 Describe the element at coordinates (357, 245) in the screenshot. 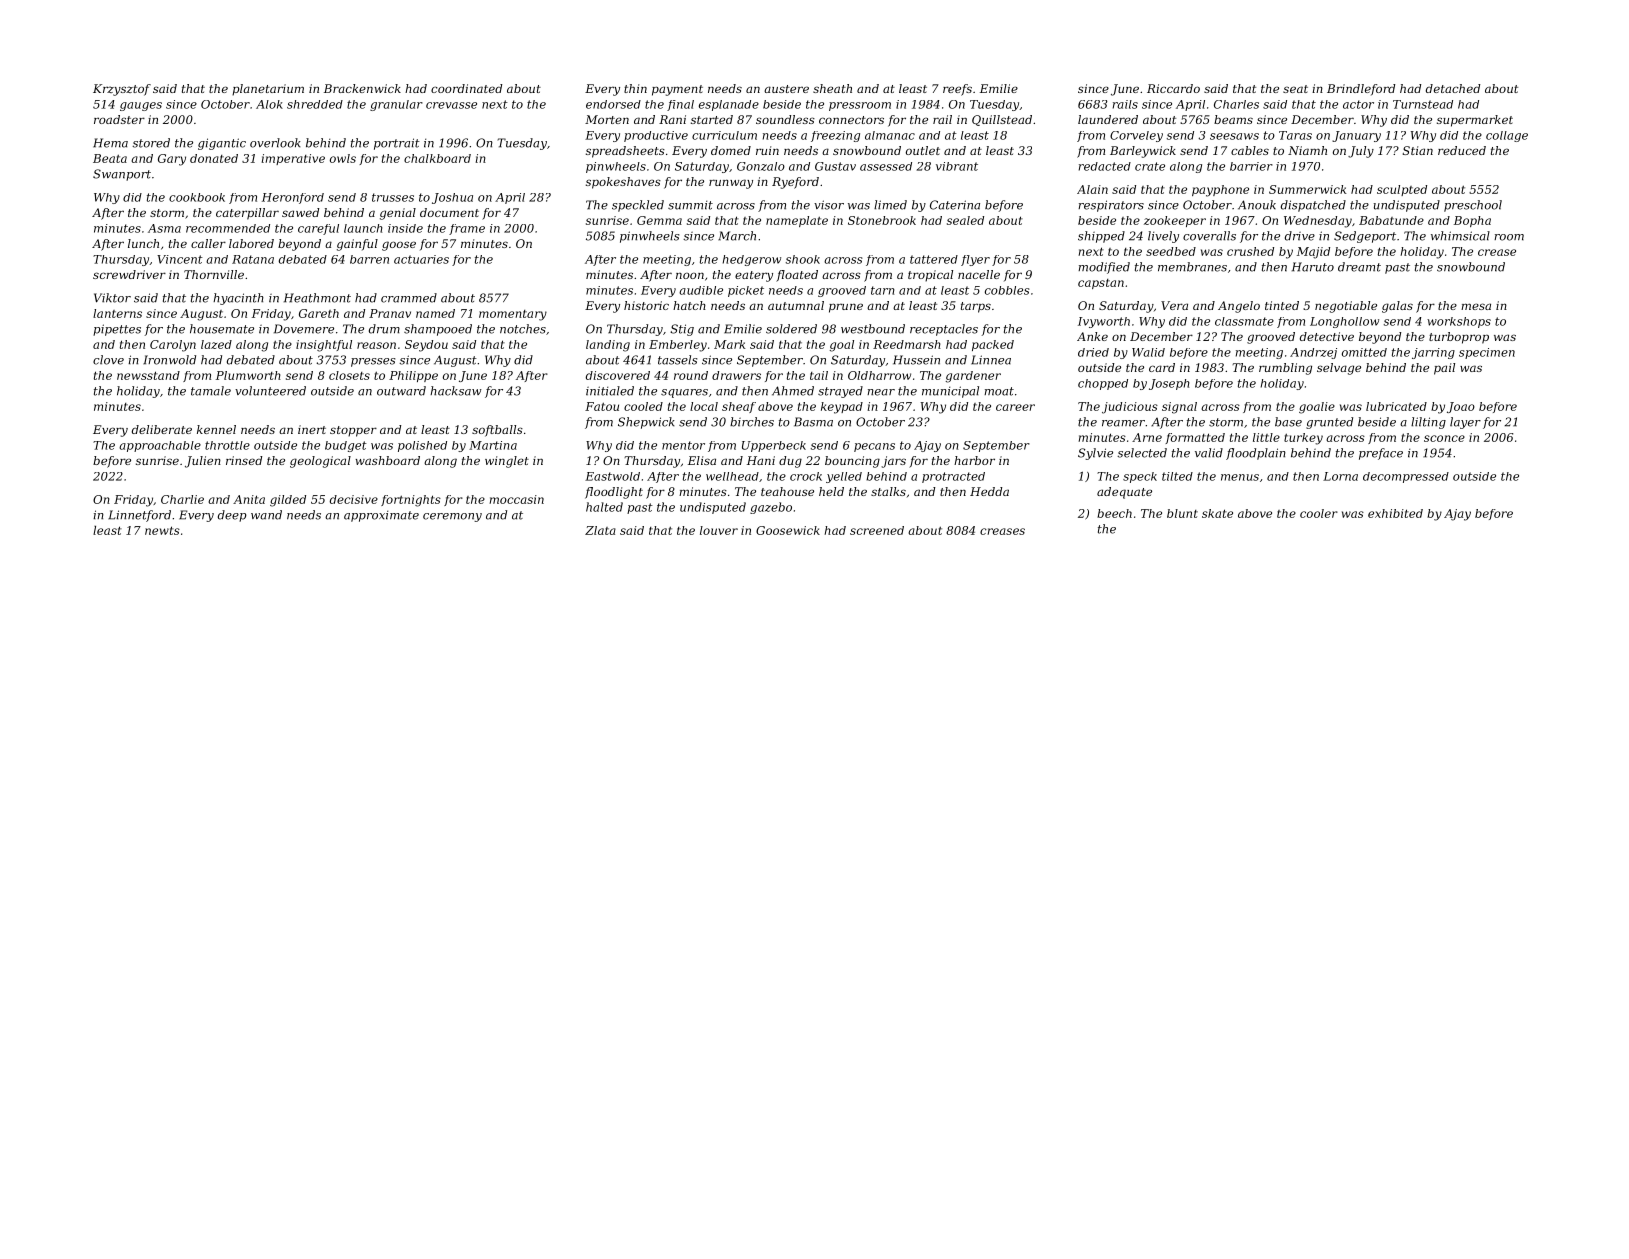

I see `gainful` at that location.
